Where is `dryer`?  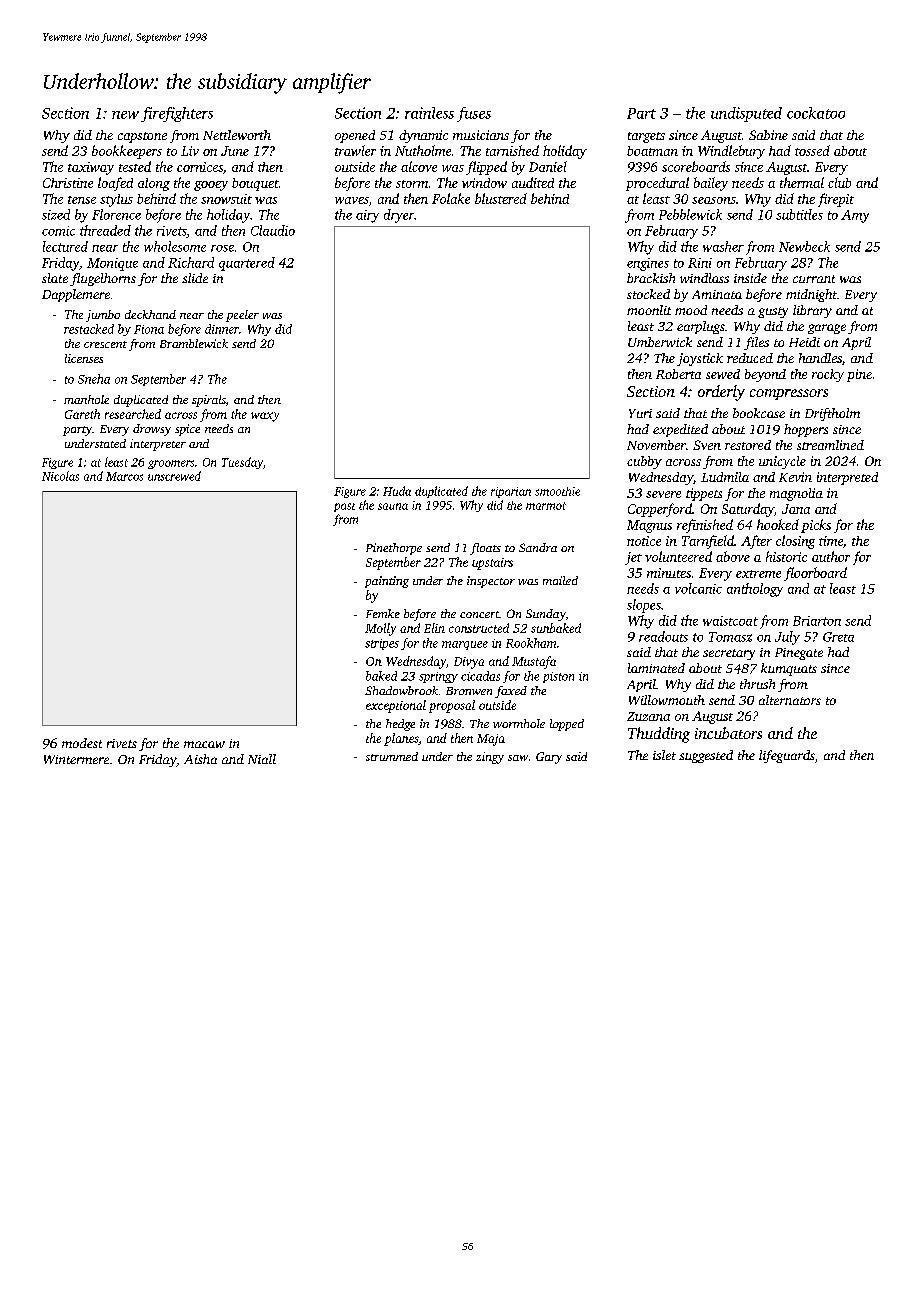
dryer is located at coordinates (399, 216).
